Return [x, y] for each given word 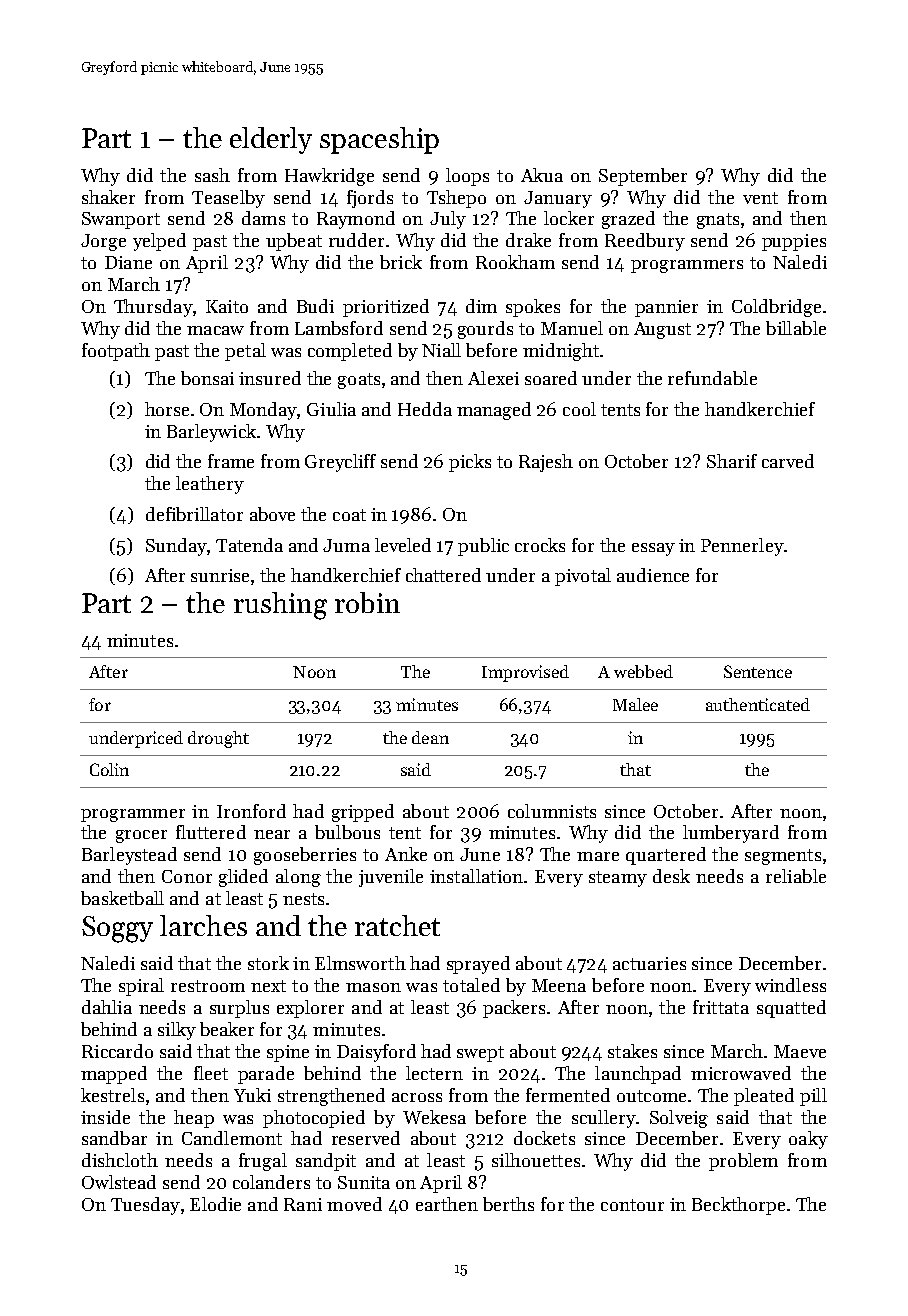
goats [359, 381]
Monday [264, 411]
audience [653, 575]
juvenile [391, 878]
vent [760, 198]
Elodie [215, 1204]
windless [790, 985]
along [298, 878]
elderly [271, 140]
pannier [666, 308]
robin [367, 602]
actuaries [649, 963]
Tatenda [249, 545]
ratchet [397, 925]
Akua [542, 175]
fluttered [211, 832]
